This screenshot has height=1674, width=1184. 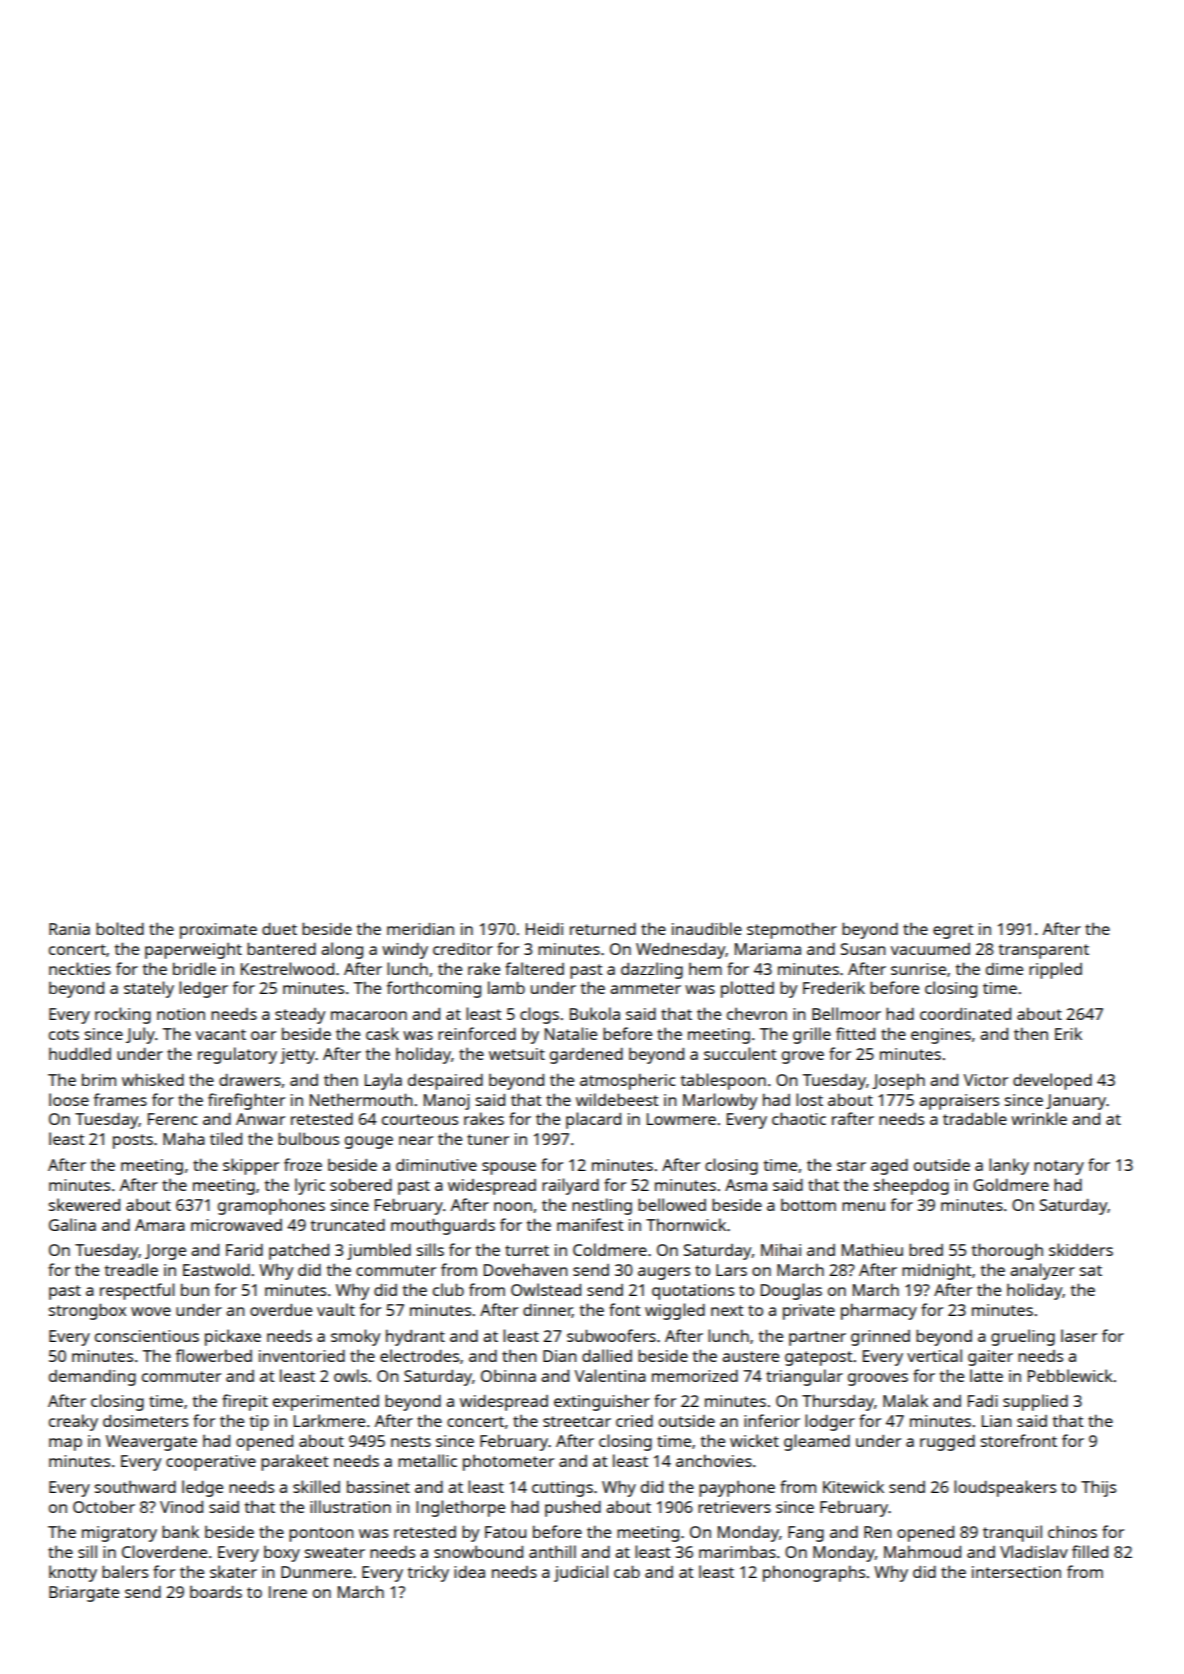 What do you see at coordinates (610, 1375) in the screenshot?
I see `Valentina` at bounding box center [610, 1375].
